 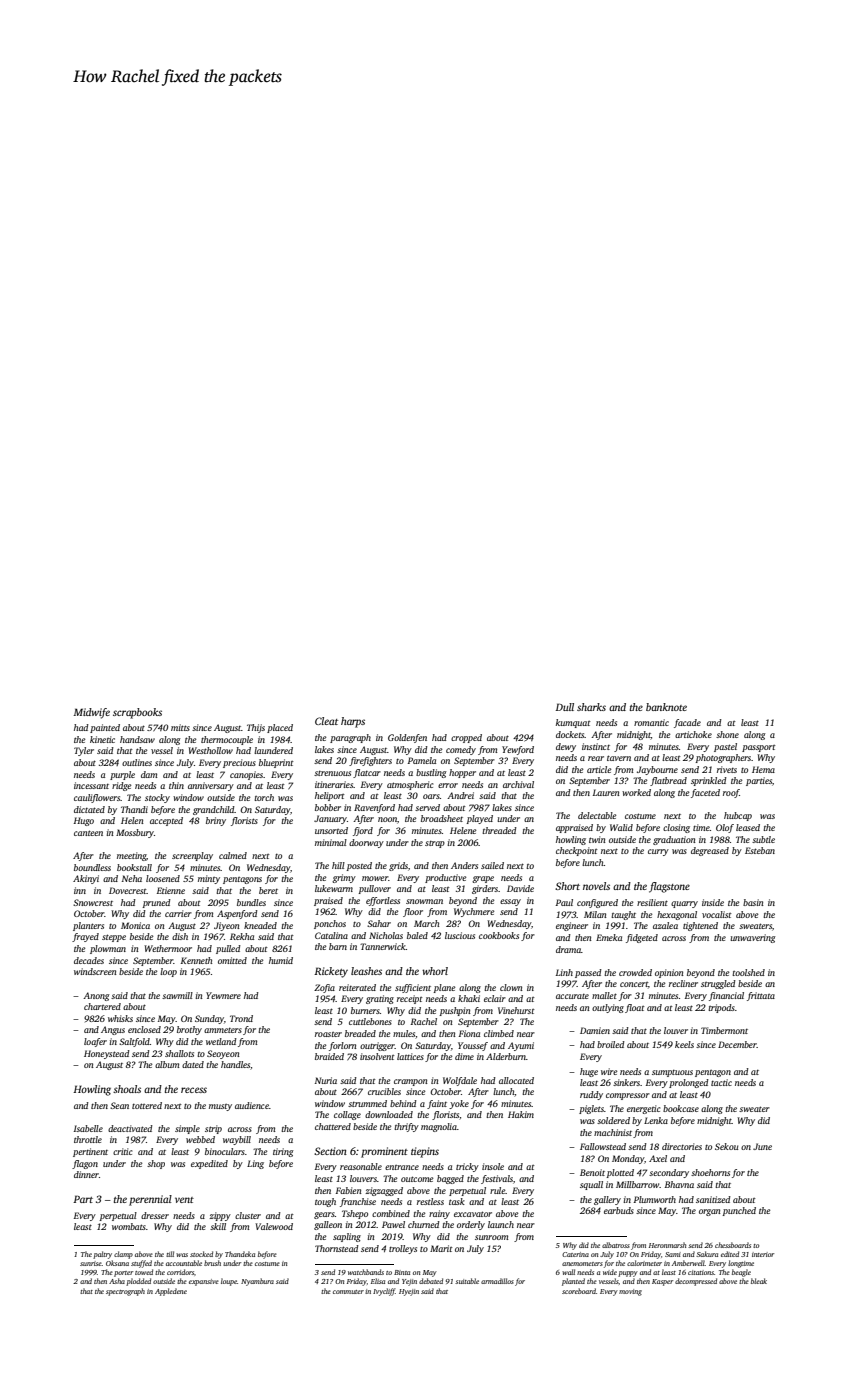 What do you see at coordinates (589, 1072) in the page?
I see `huge` at bounding box center [589, 1072].
